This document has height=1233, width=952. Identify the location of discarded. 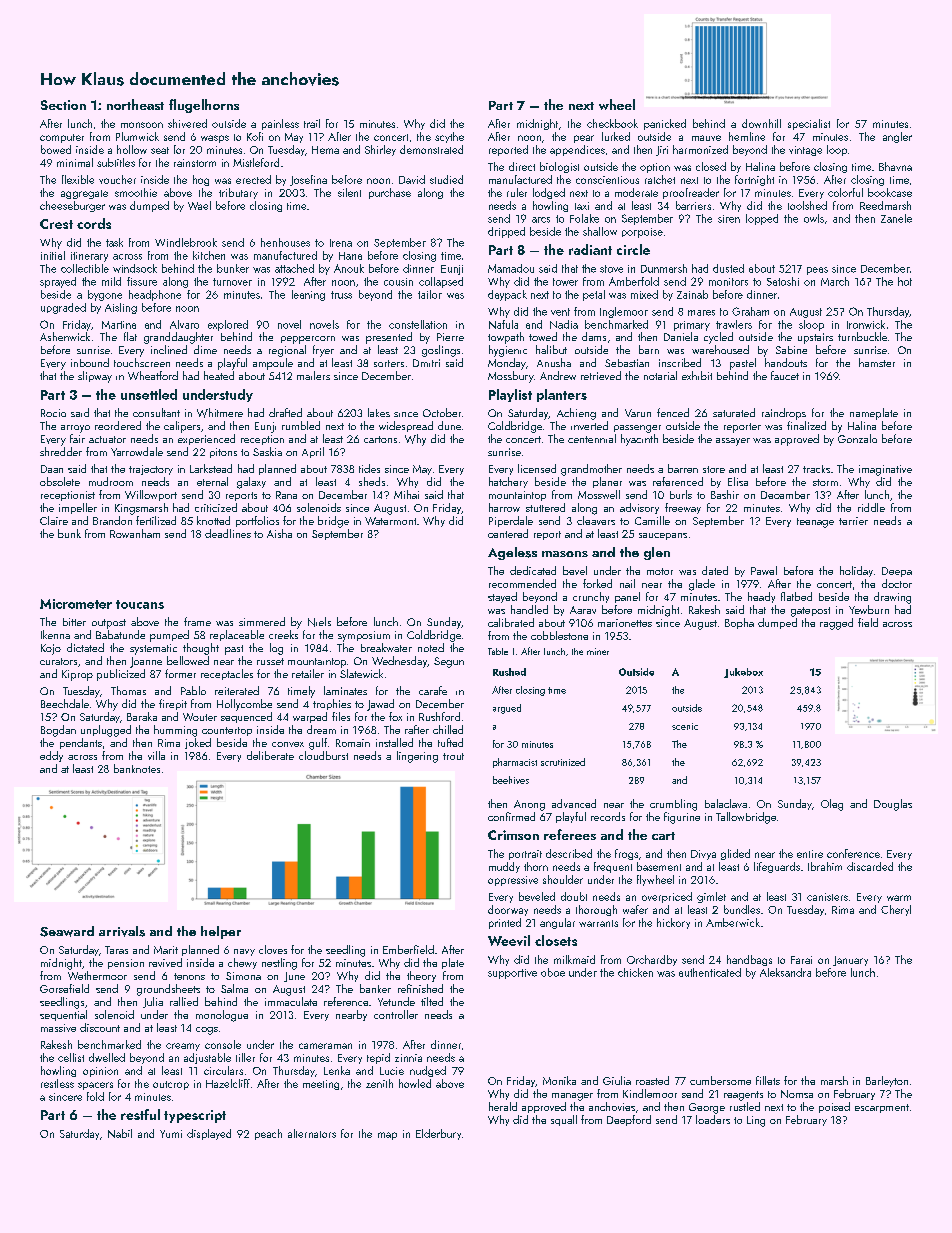
(870, 866).
